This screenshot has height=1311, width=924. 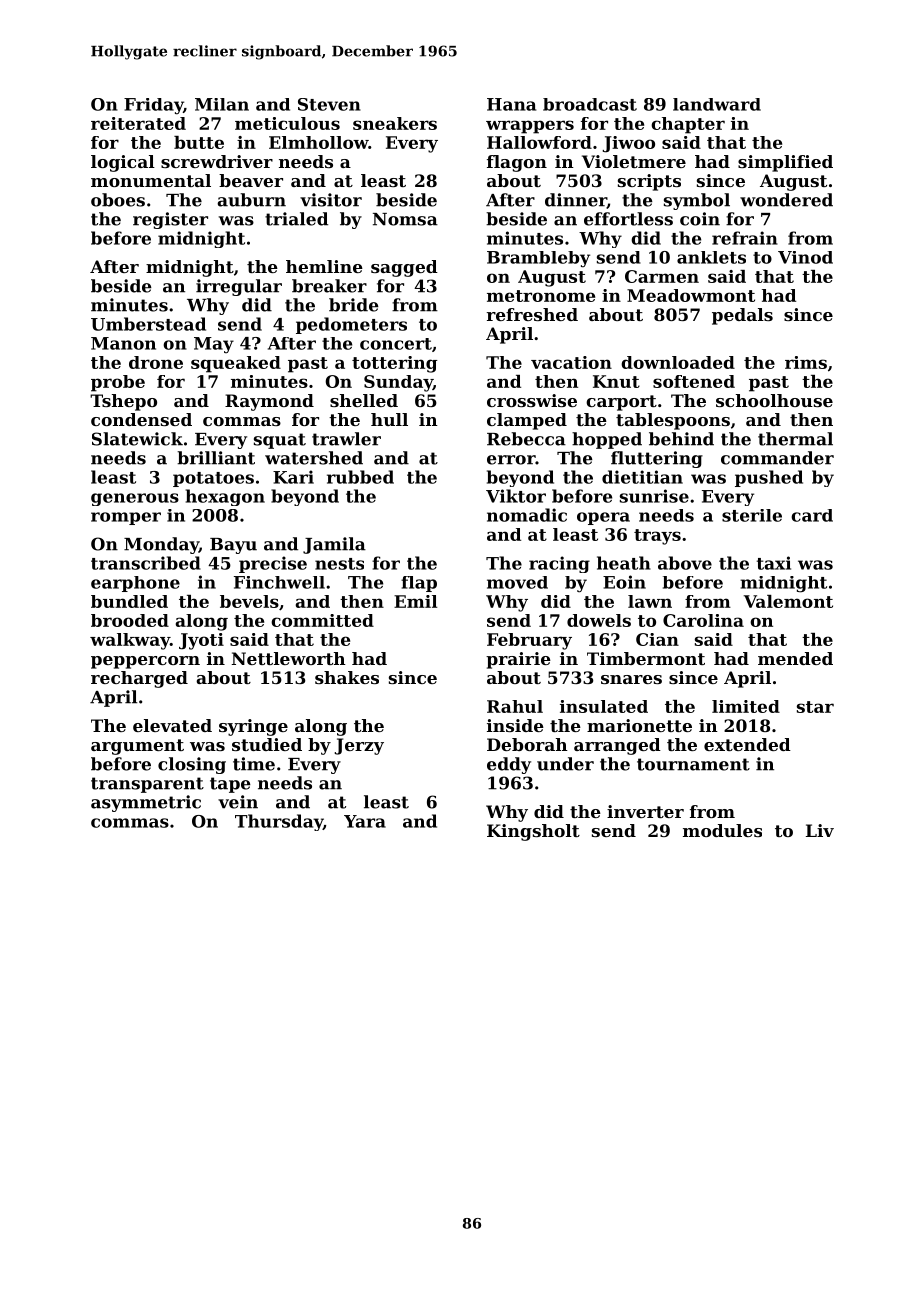 What do you see at coordinates (138, 123) in the screenshot?
I see `reiterated` at bounding box center [138, 123].
